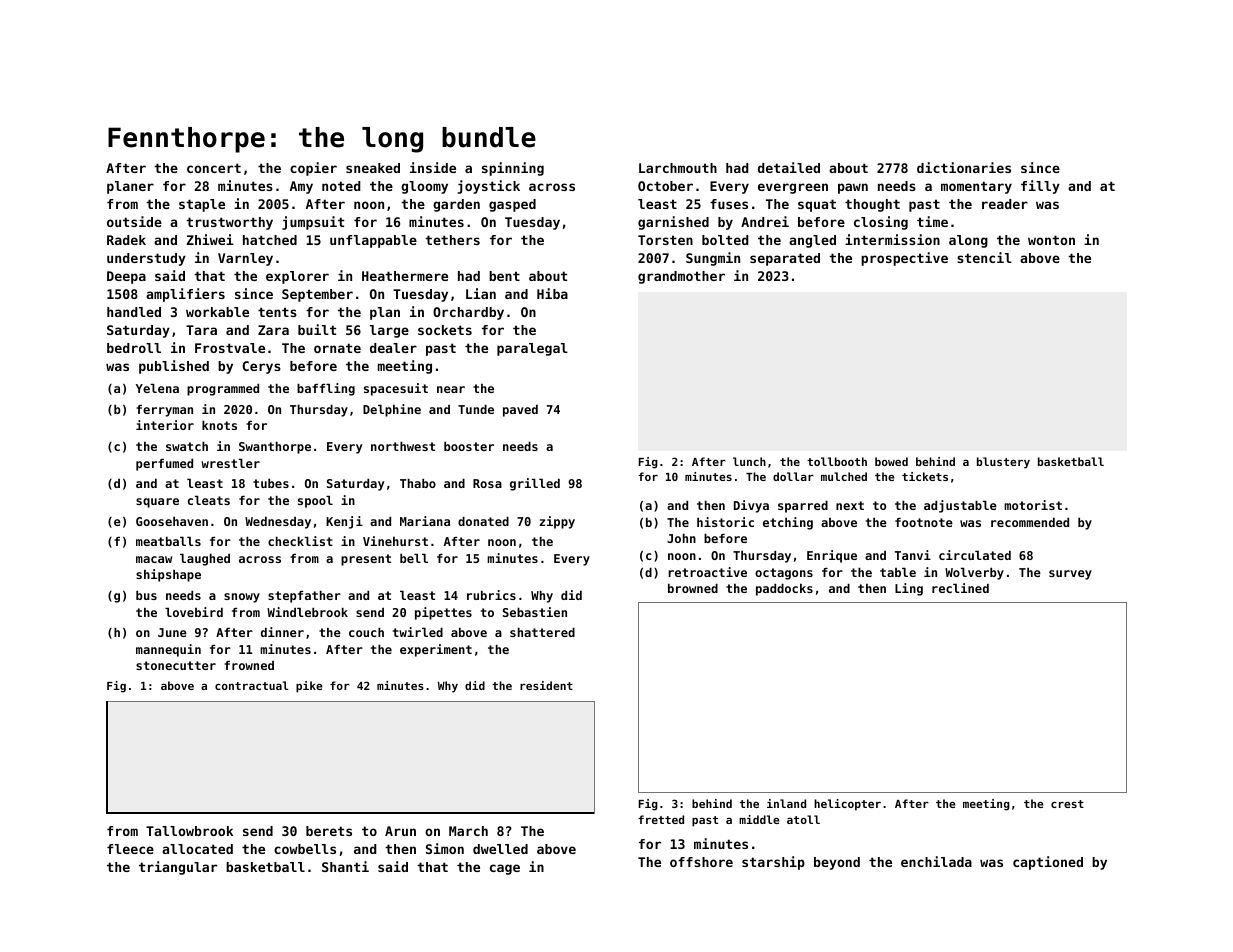 This screenshot has height=952, width=1233. Describe the element at coordinates (202, 205) in the screenshot. I see `staple` at that location.
